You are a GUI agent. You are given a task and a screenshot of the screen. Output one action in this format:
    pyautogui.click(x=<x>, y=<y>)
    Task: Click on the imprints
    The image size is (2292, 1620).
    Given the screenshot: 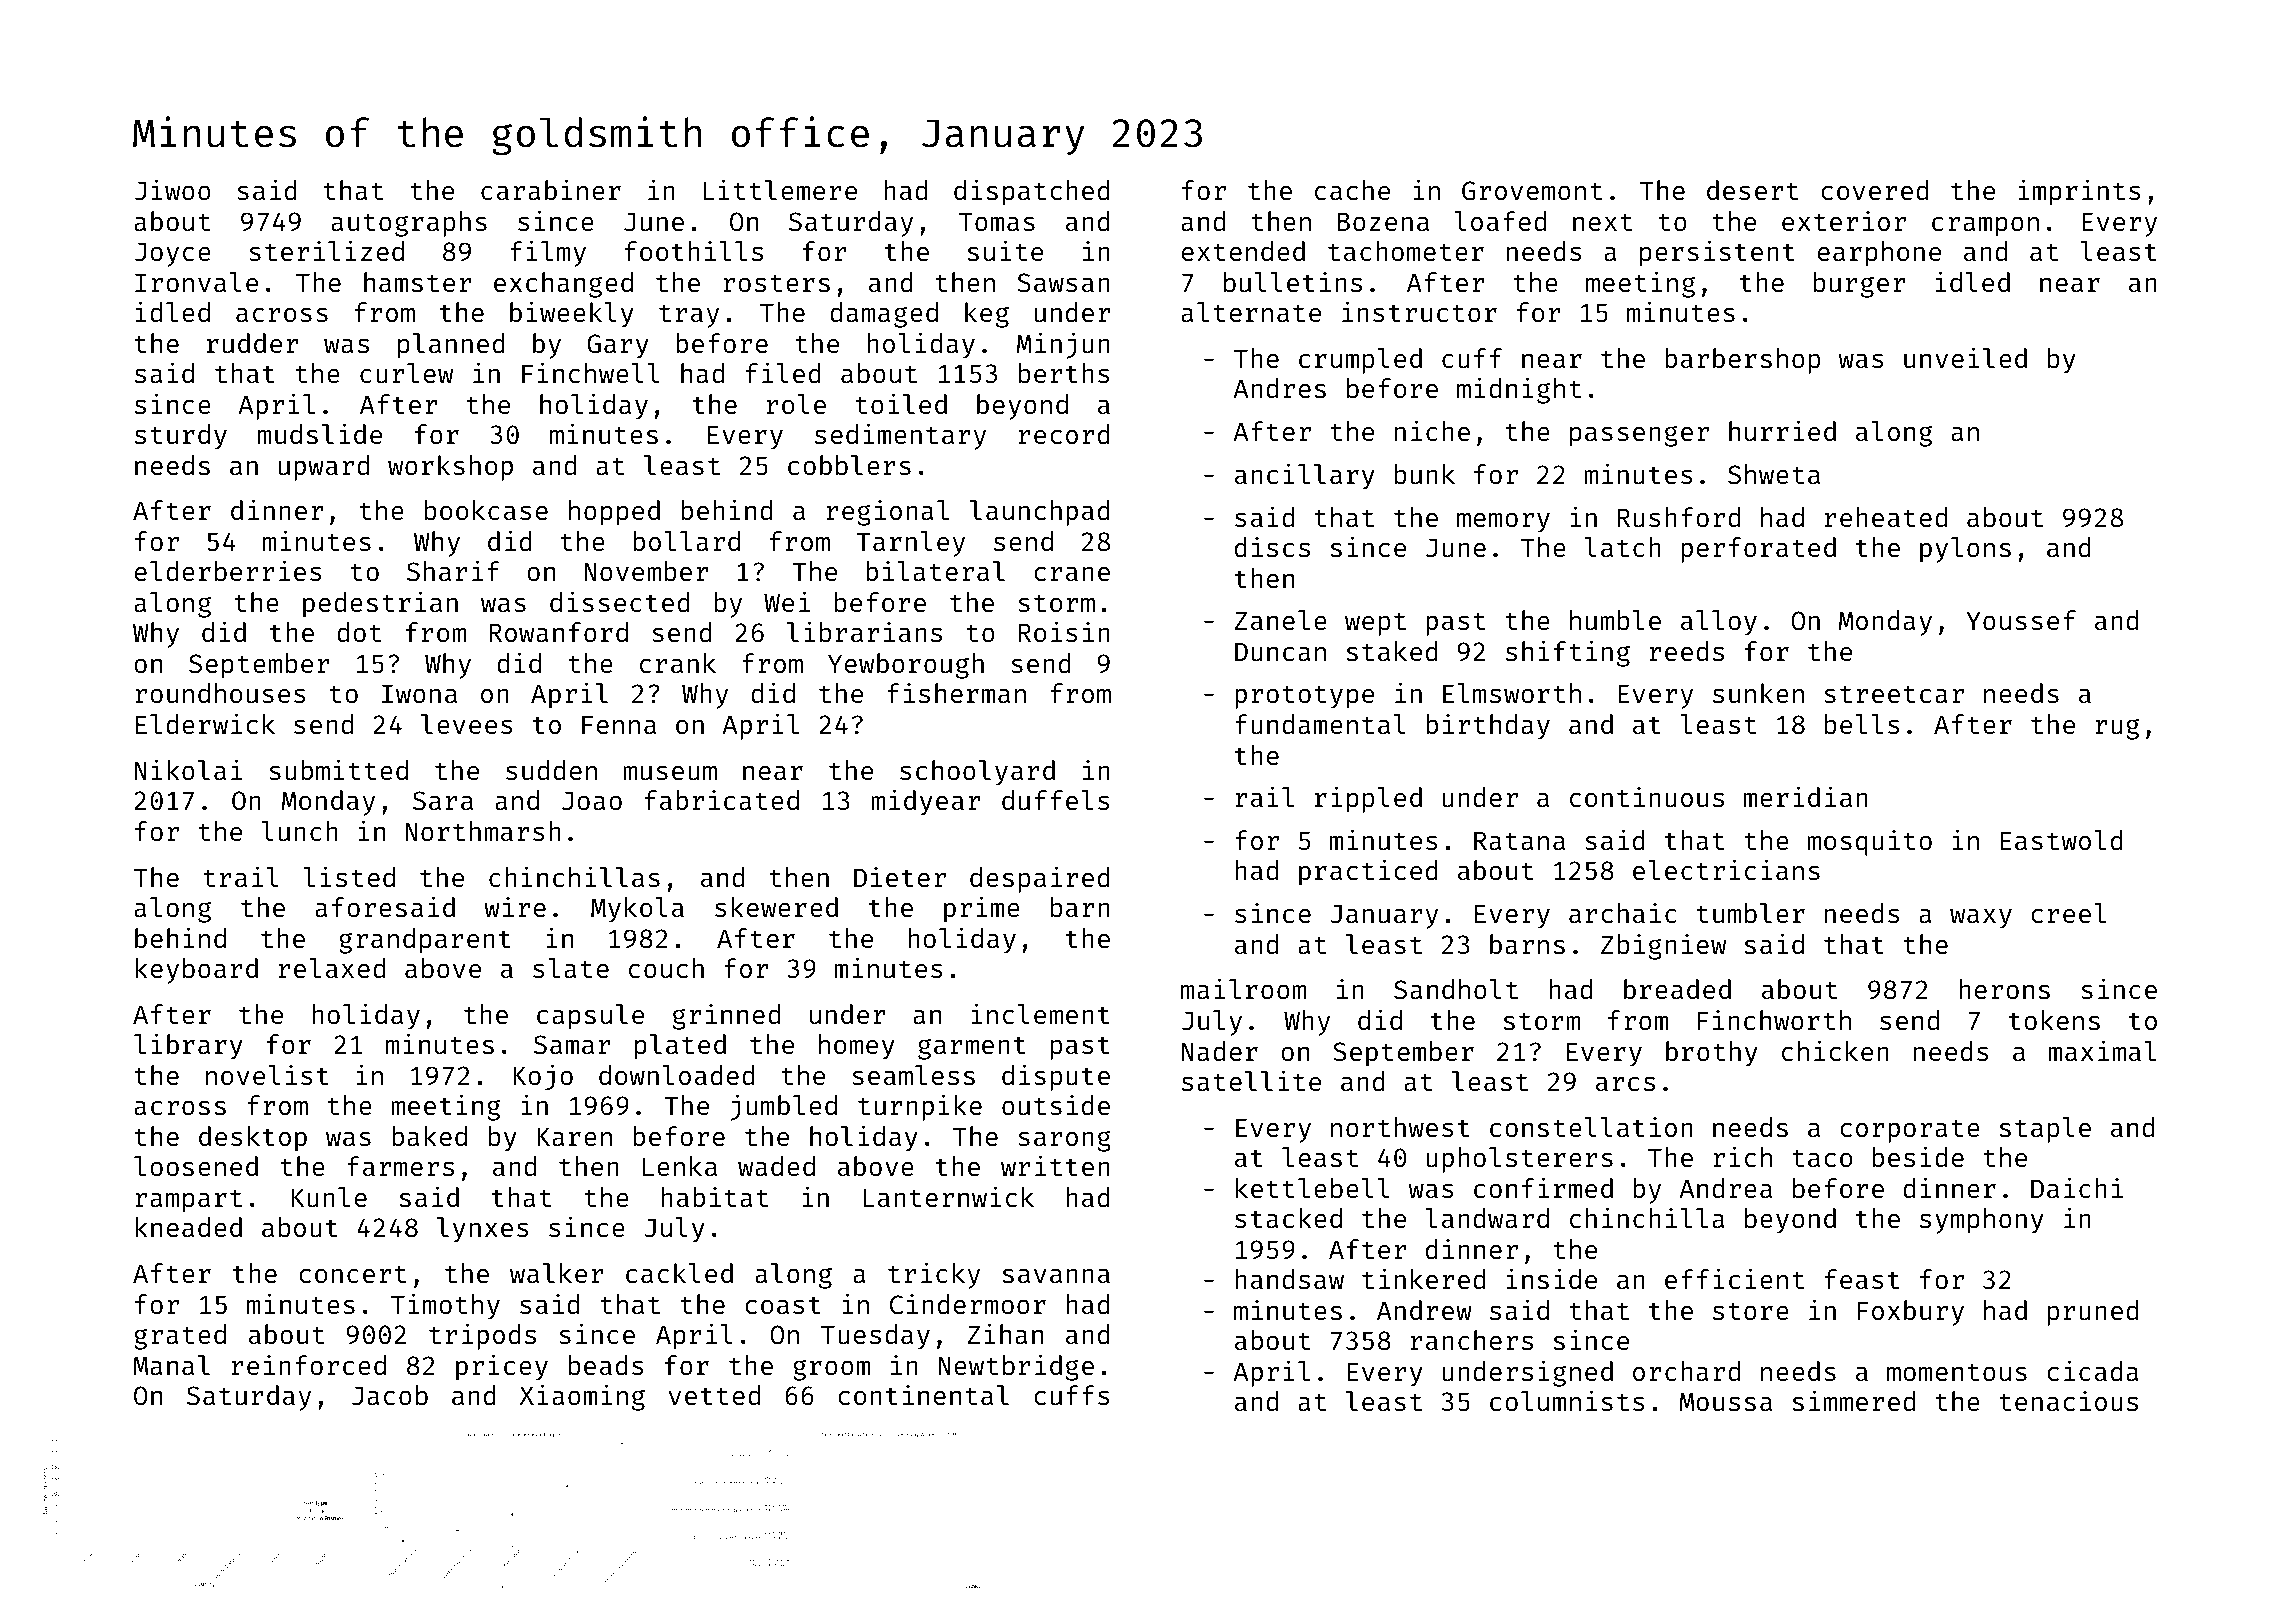 What is the action you would take?
    pyautogui.click(x=2079, y=192)
